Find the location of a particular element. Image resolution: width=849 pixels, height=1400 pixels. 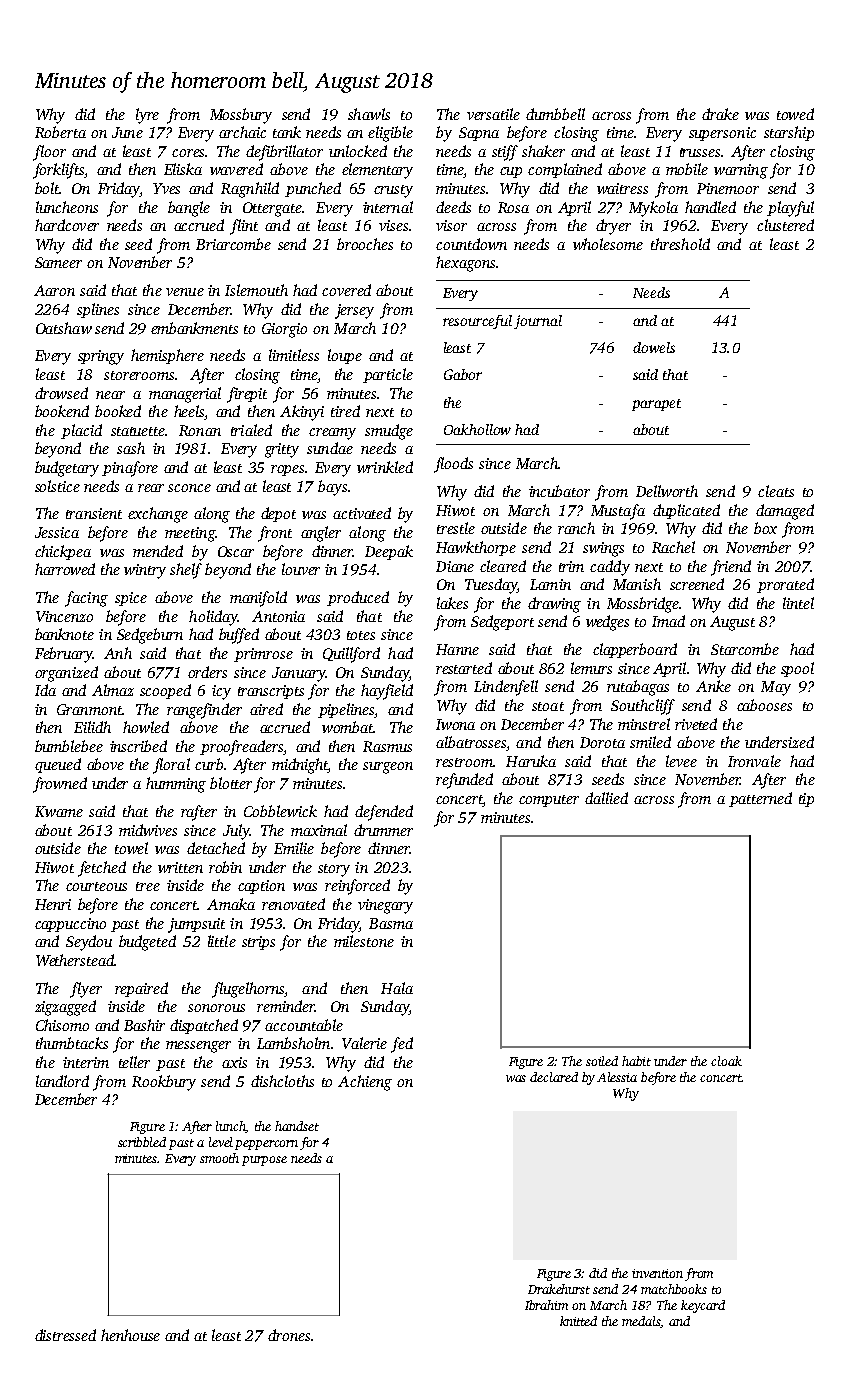

Bashir is located at coordinates (144, 1025).
